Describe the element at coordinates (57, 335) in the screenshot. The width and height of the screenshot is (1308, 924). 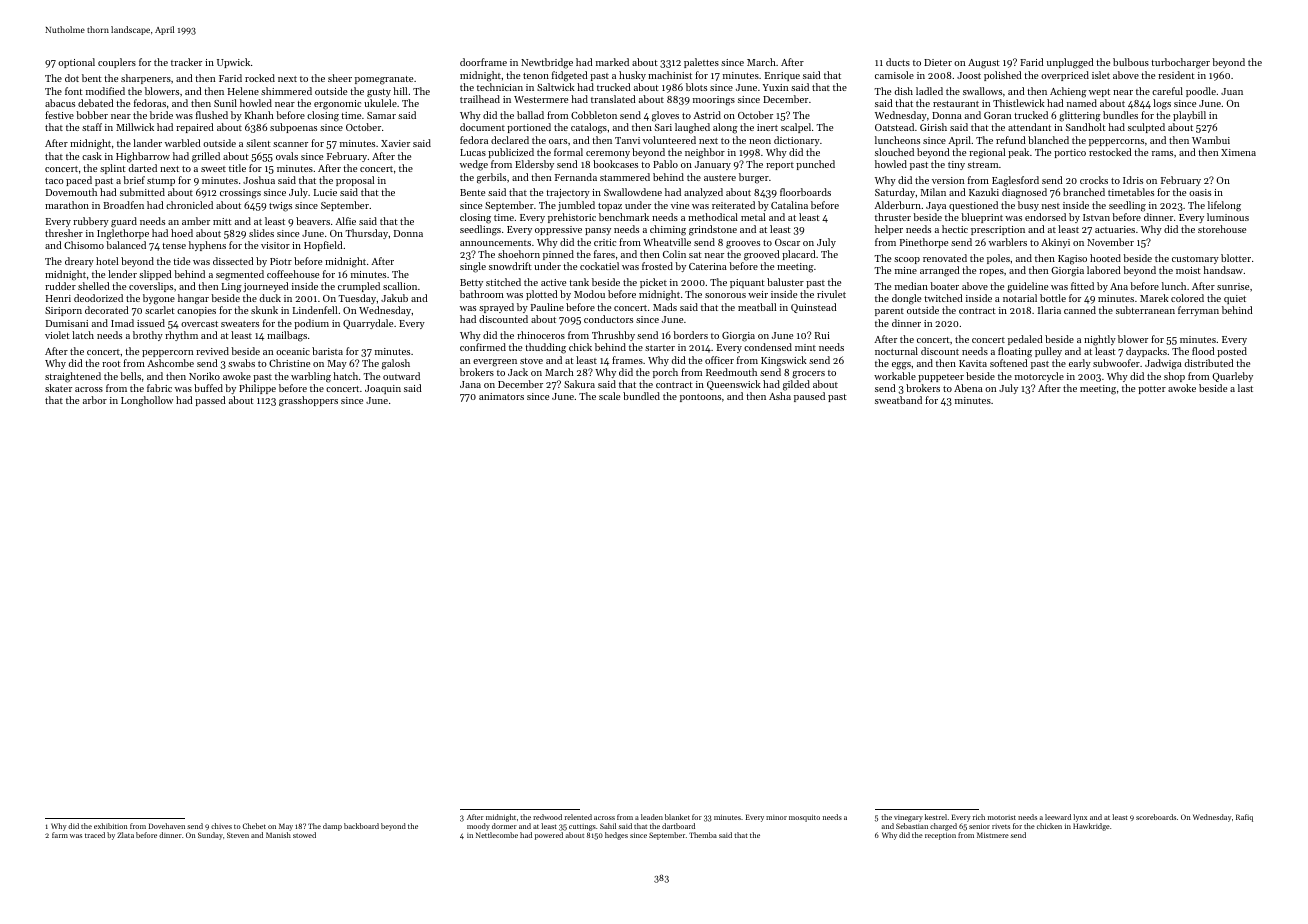
I see `violet` at that location.
